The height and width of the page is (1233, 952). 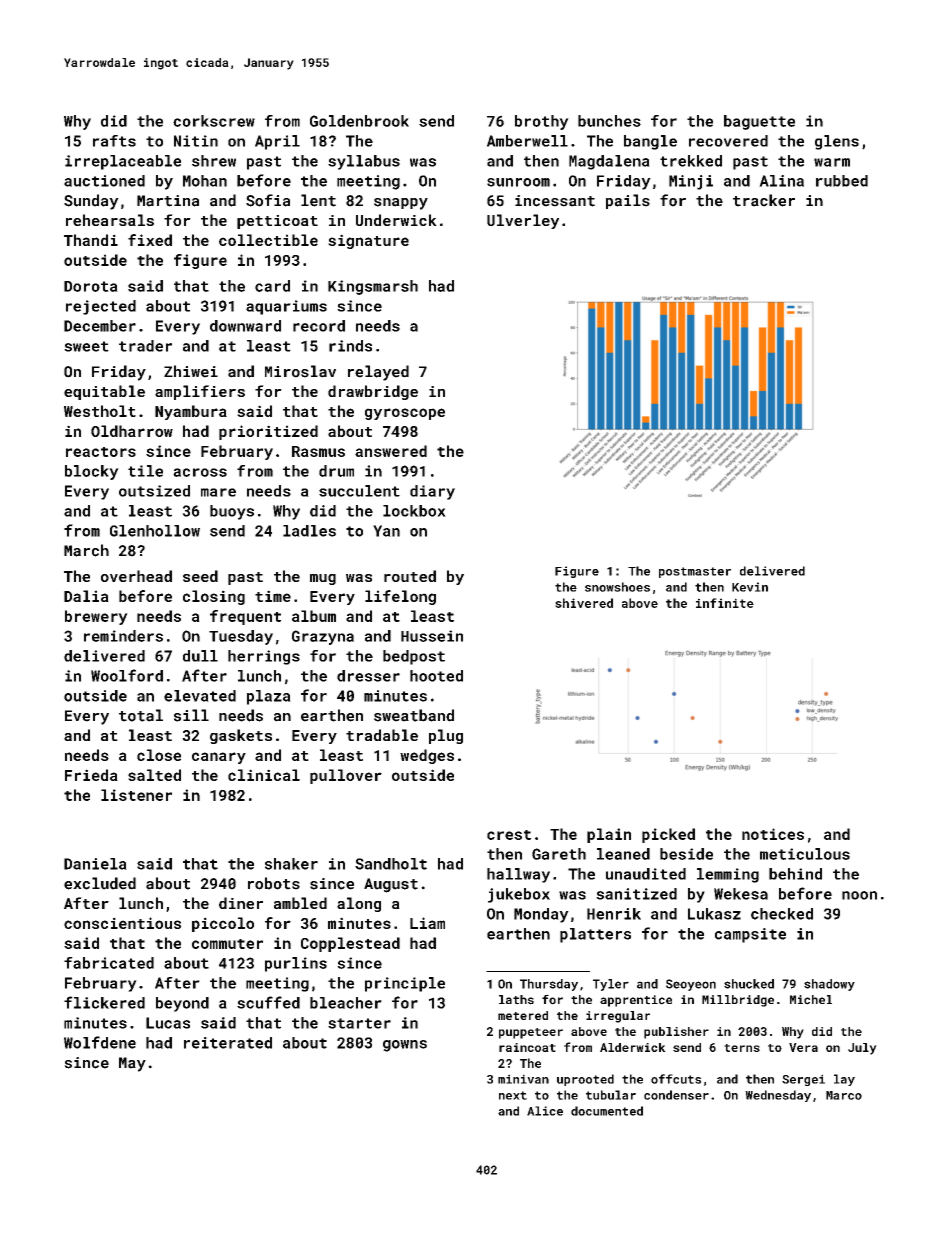 What do you see at coordinates (245, 326) in the page?
I see `downward` at bounding box center [245, 326].
